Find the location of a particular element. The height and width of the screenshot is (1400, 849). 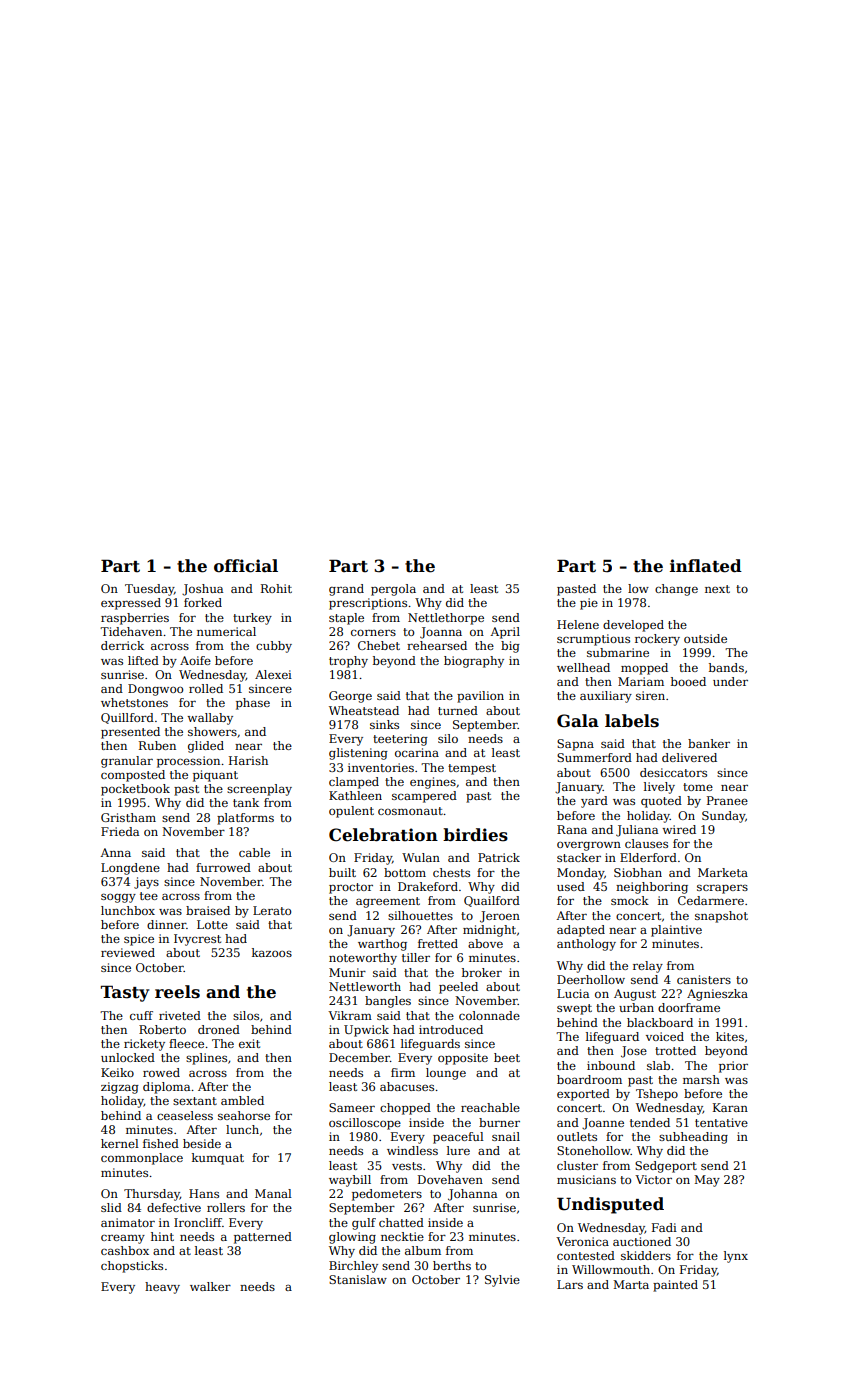

neighboring is located at coordinates (652, 888).
